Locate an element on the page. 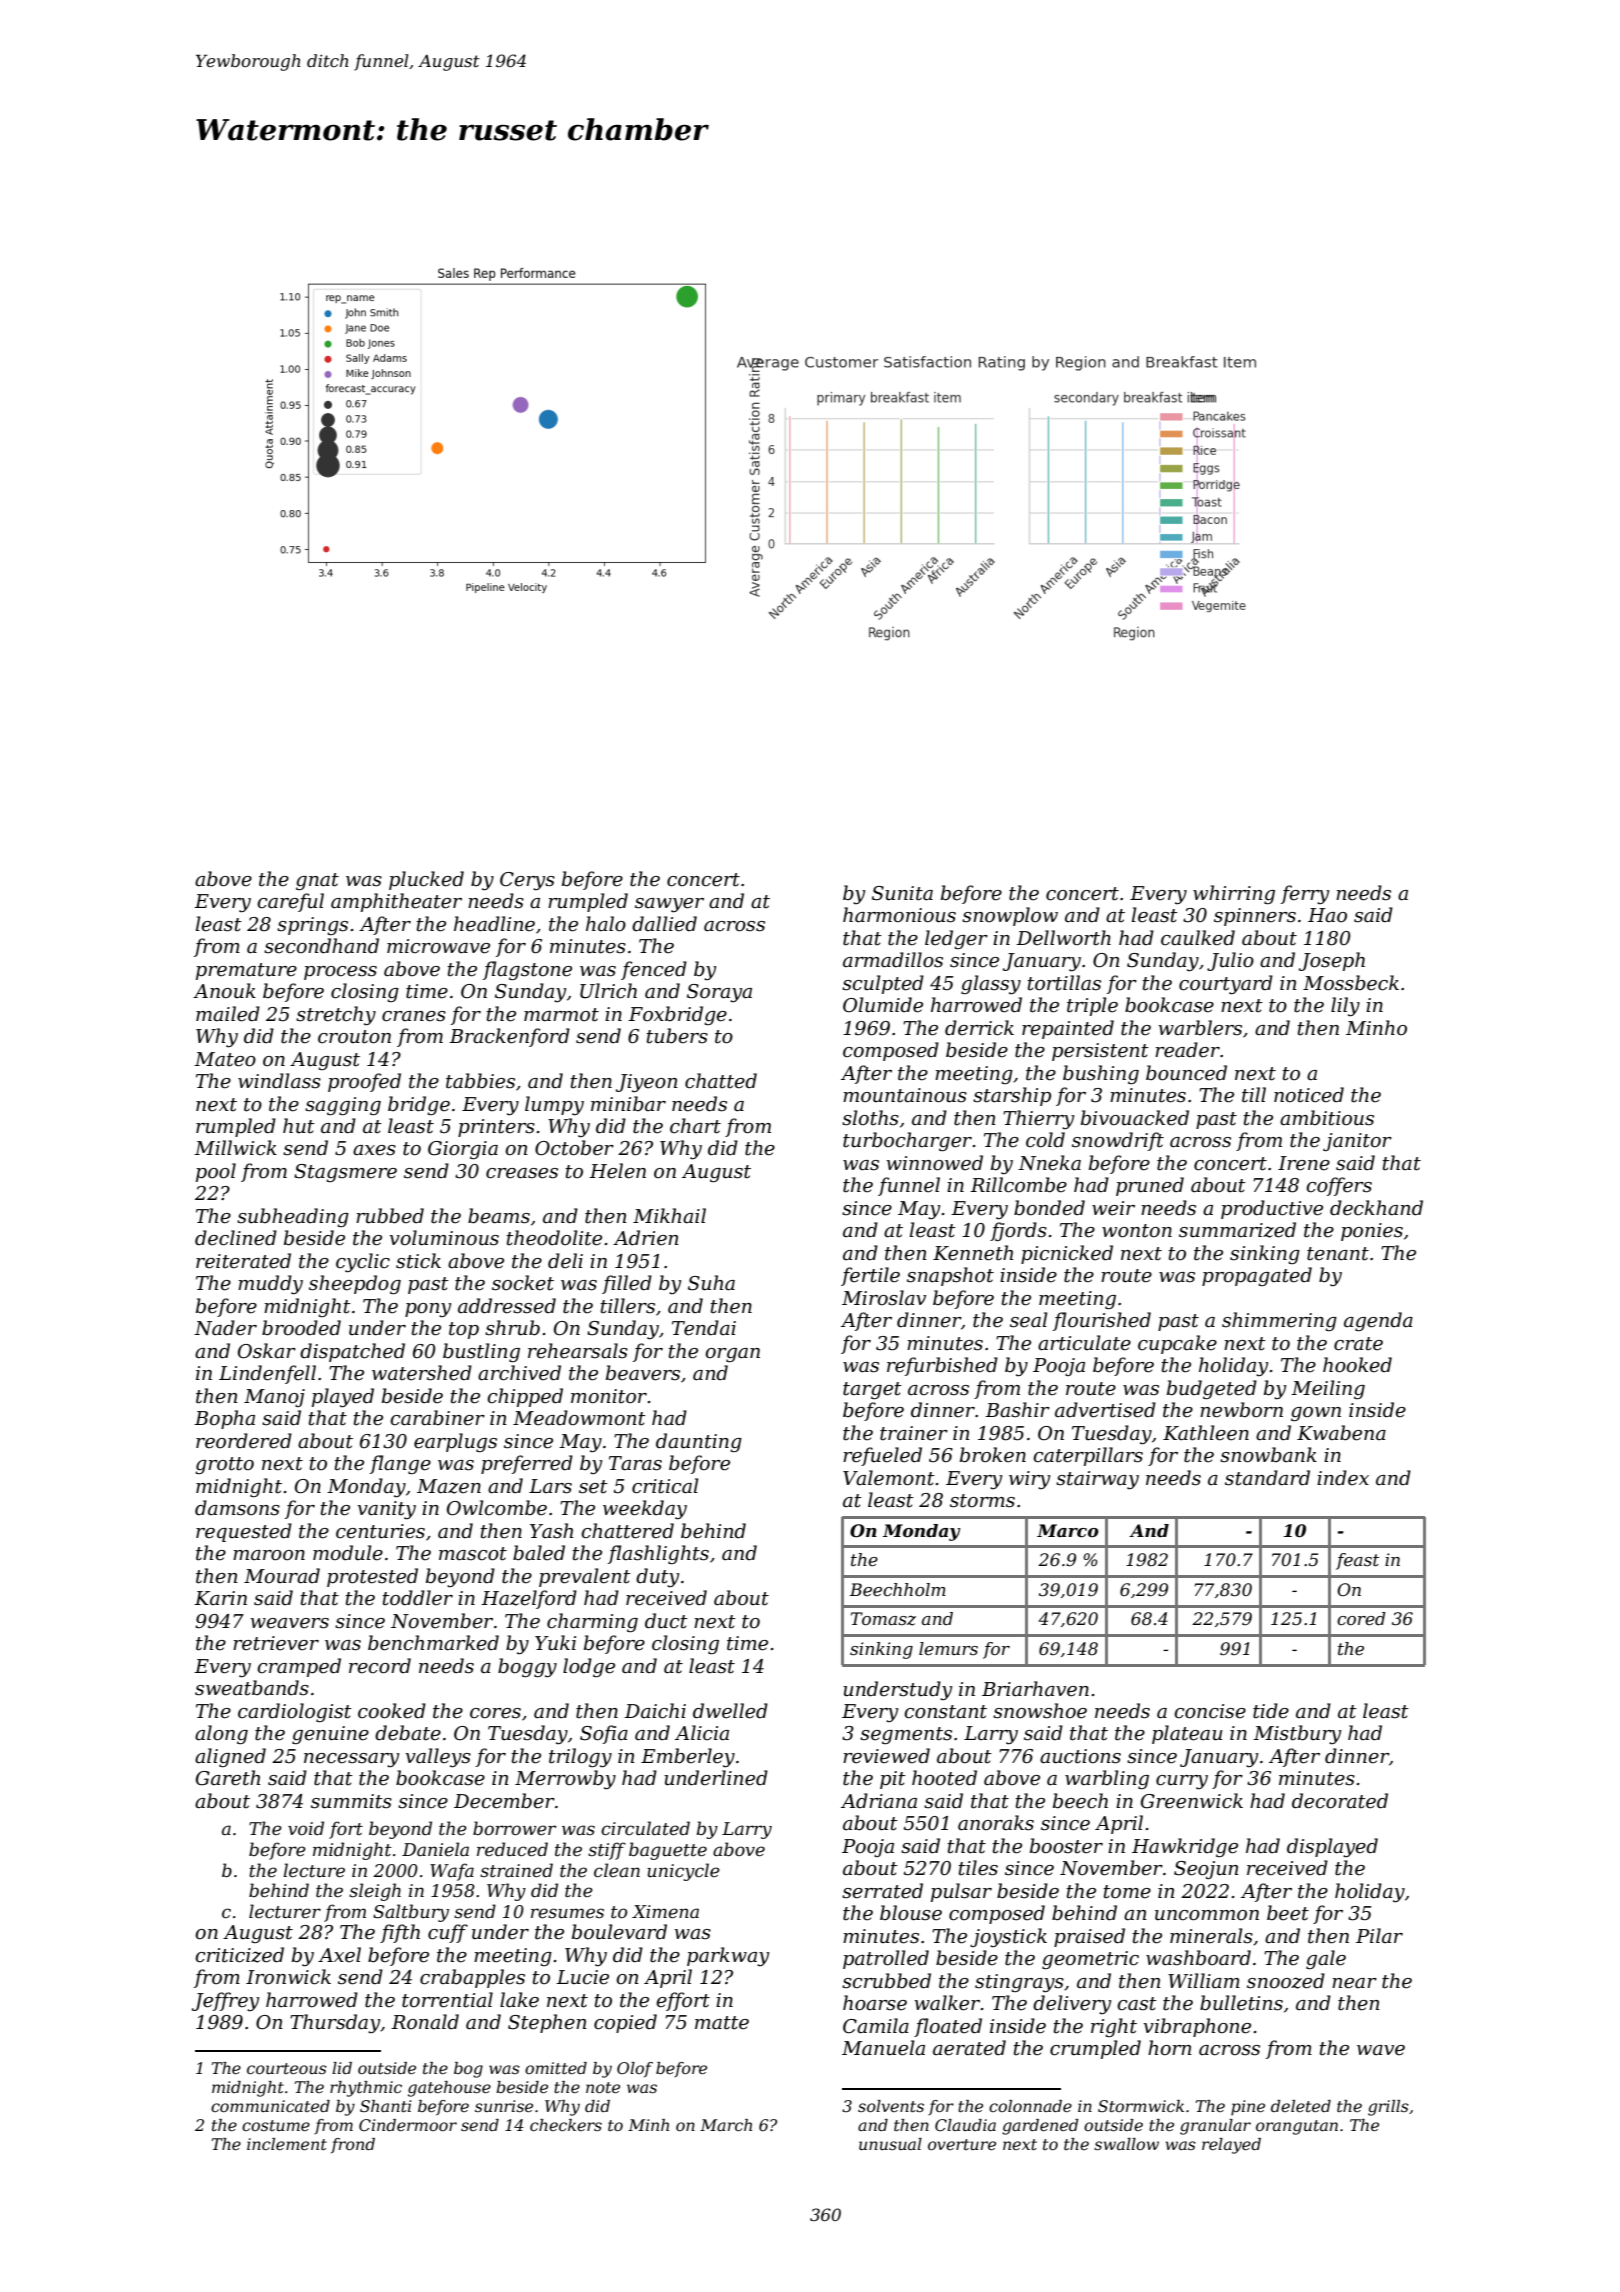  cored is located at coordinates (1361, 1619).
